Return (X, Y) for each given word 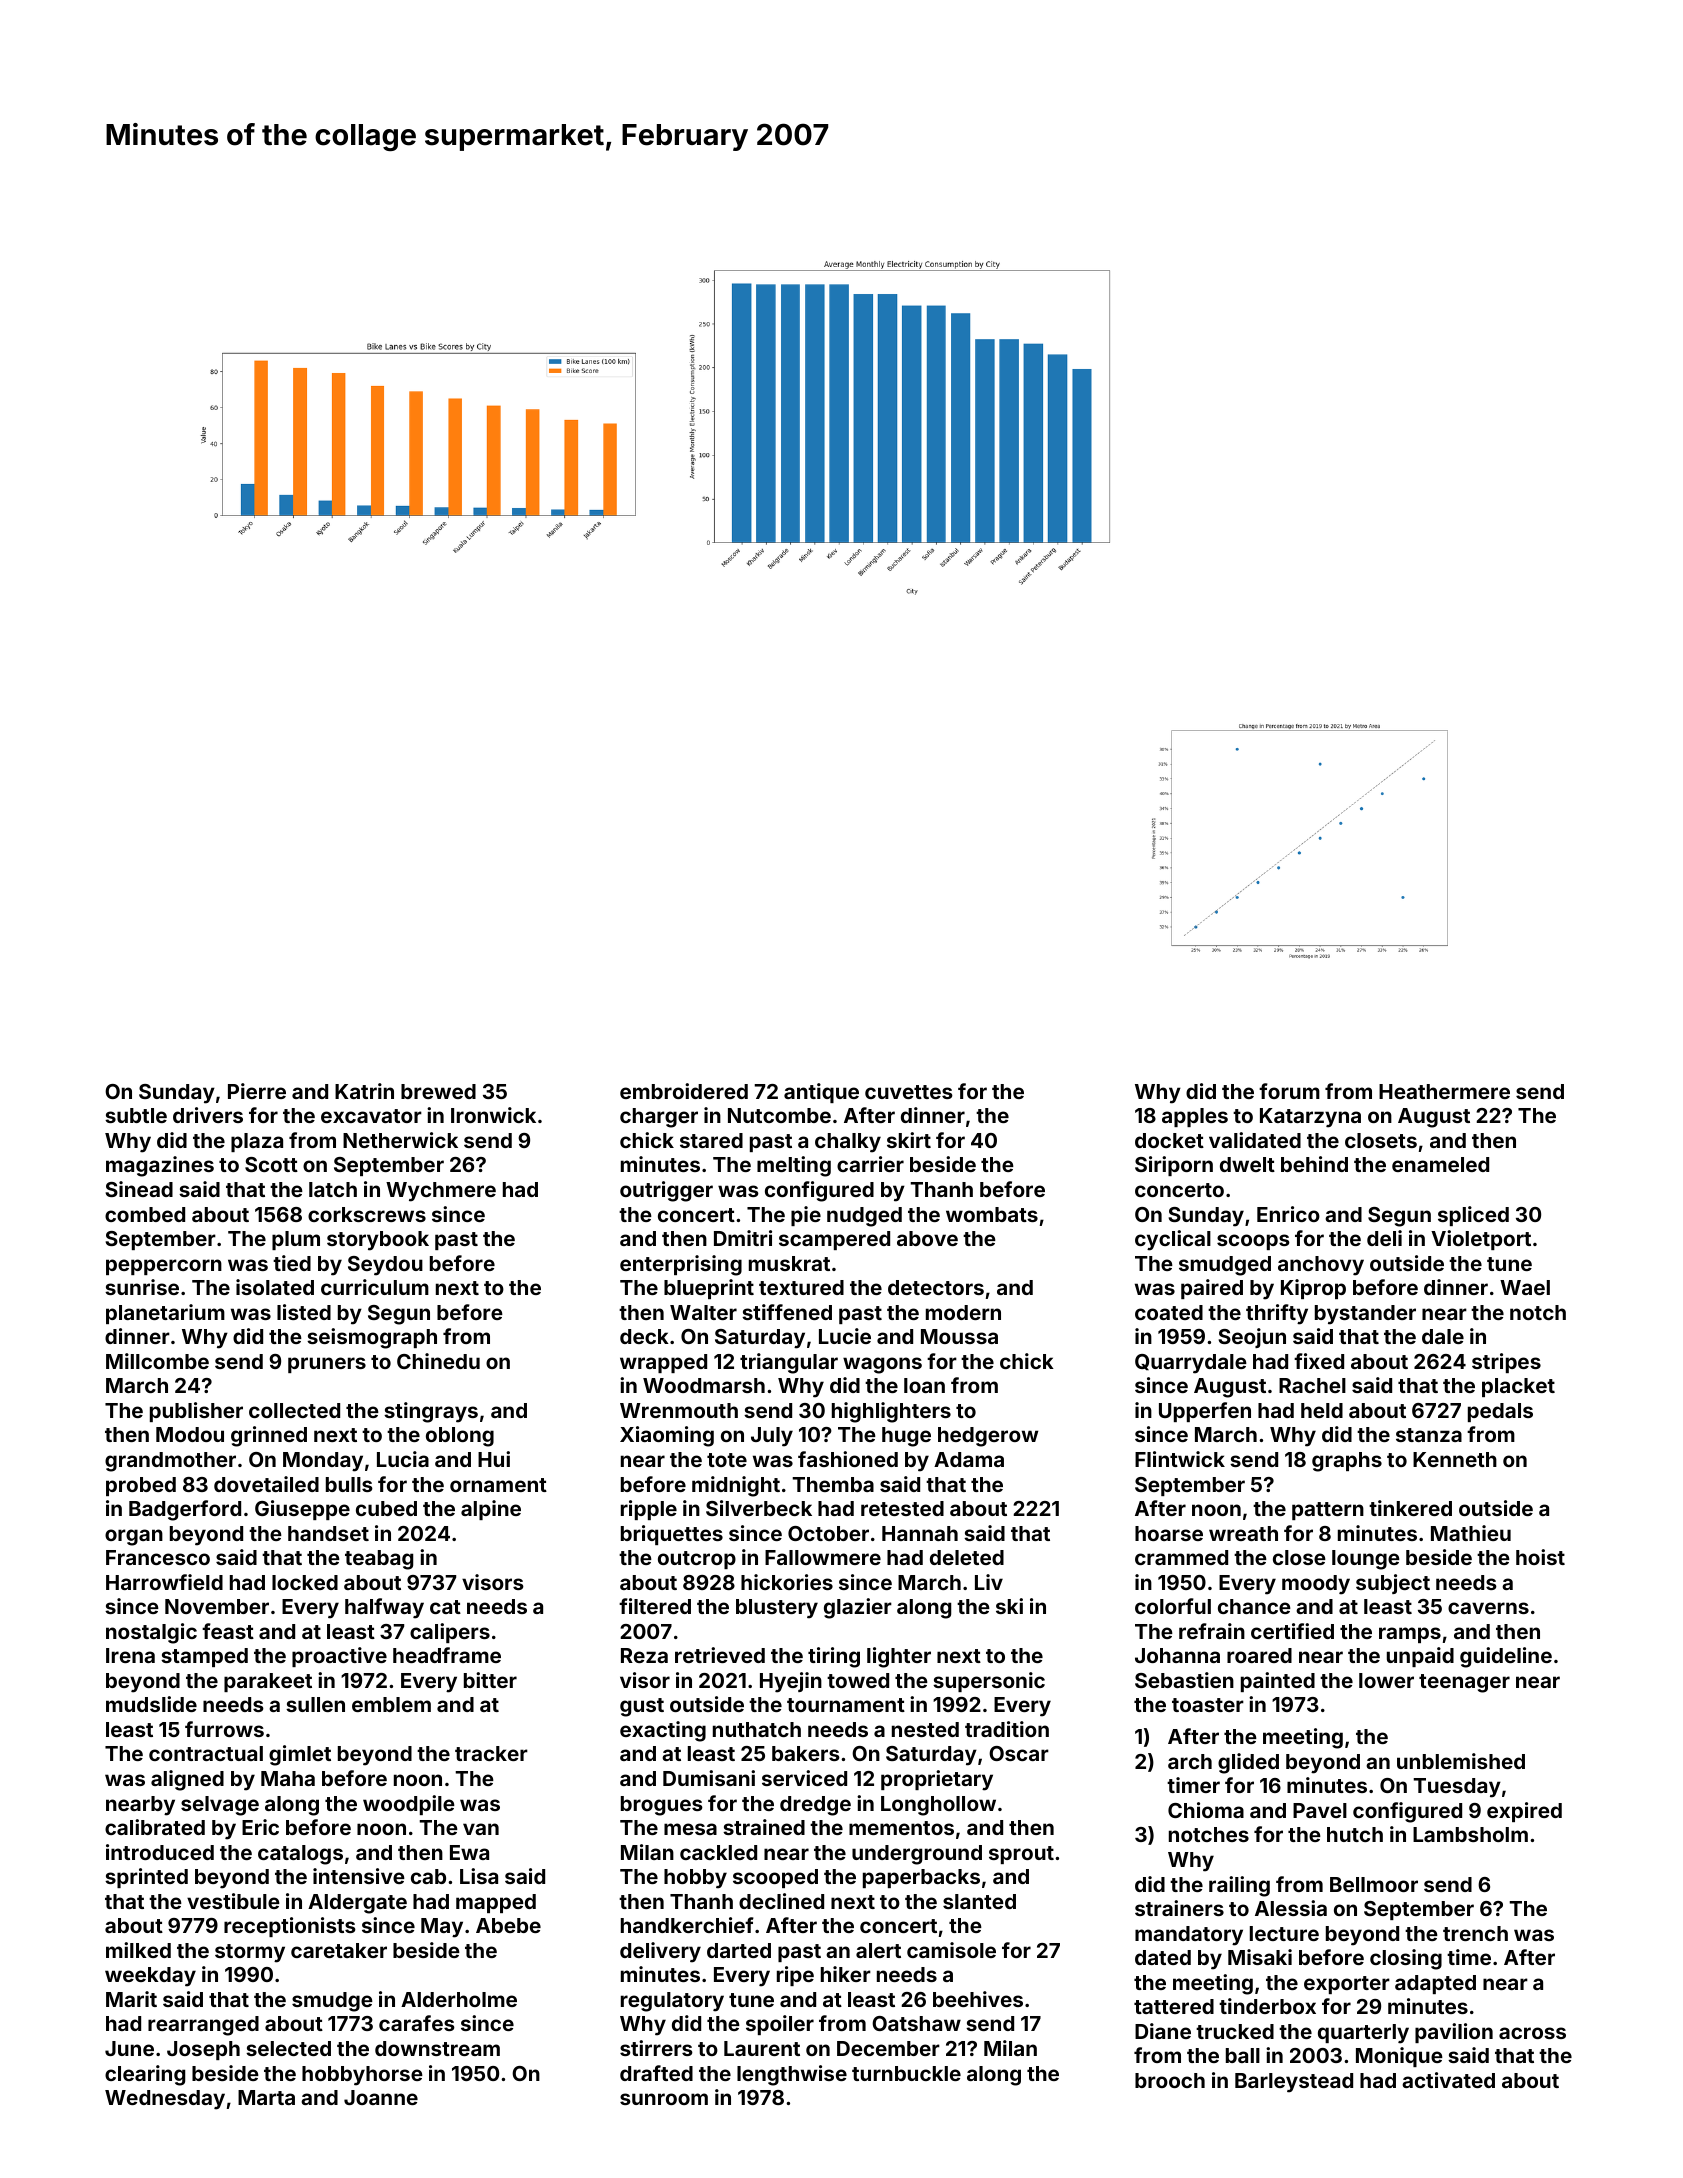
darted (739, 1950)
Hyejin (791, 1682)
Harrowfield (164, 1582)
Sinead (139, 1189)
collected (294, 1410)
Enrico (1288, 1214)
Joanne (381, 2097)
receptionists (290, 1927)
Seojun (1252, 1338)
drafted (656, 2073)
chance (1254, 1606)
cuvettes (909, 1092)
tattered (1174, 2006)
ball (1243, 2055)
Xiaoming (667, 1436)
